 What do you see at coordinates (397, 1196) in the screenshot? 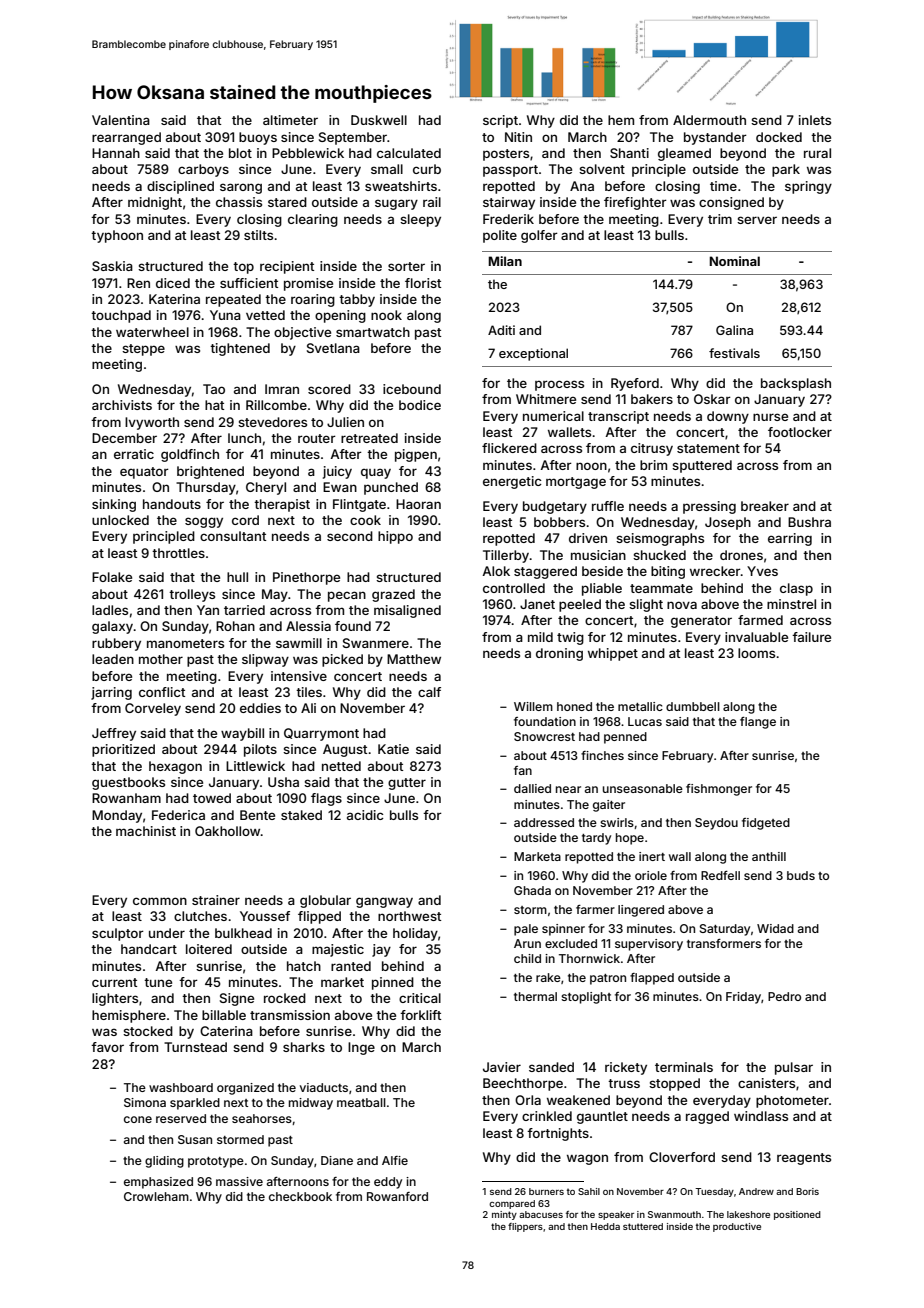
I see `Rowanford` at bounding box center [397, 1196].
